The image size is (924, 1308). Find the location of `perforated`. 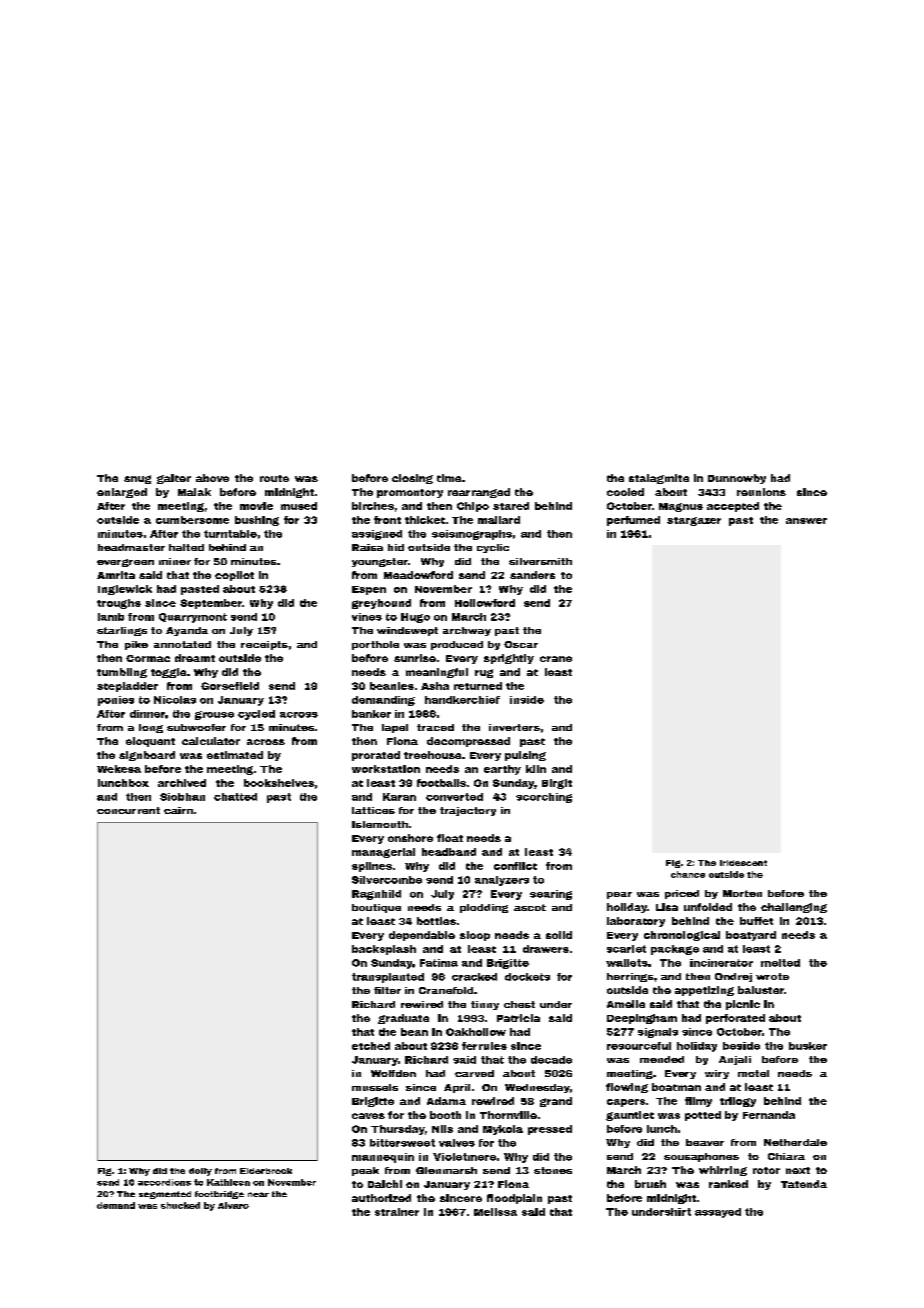

perforated is located at coordinates (735, 1019).
